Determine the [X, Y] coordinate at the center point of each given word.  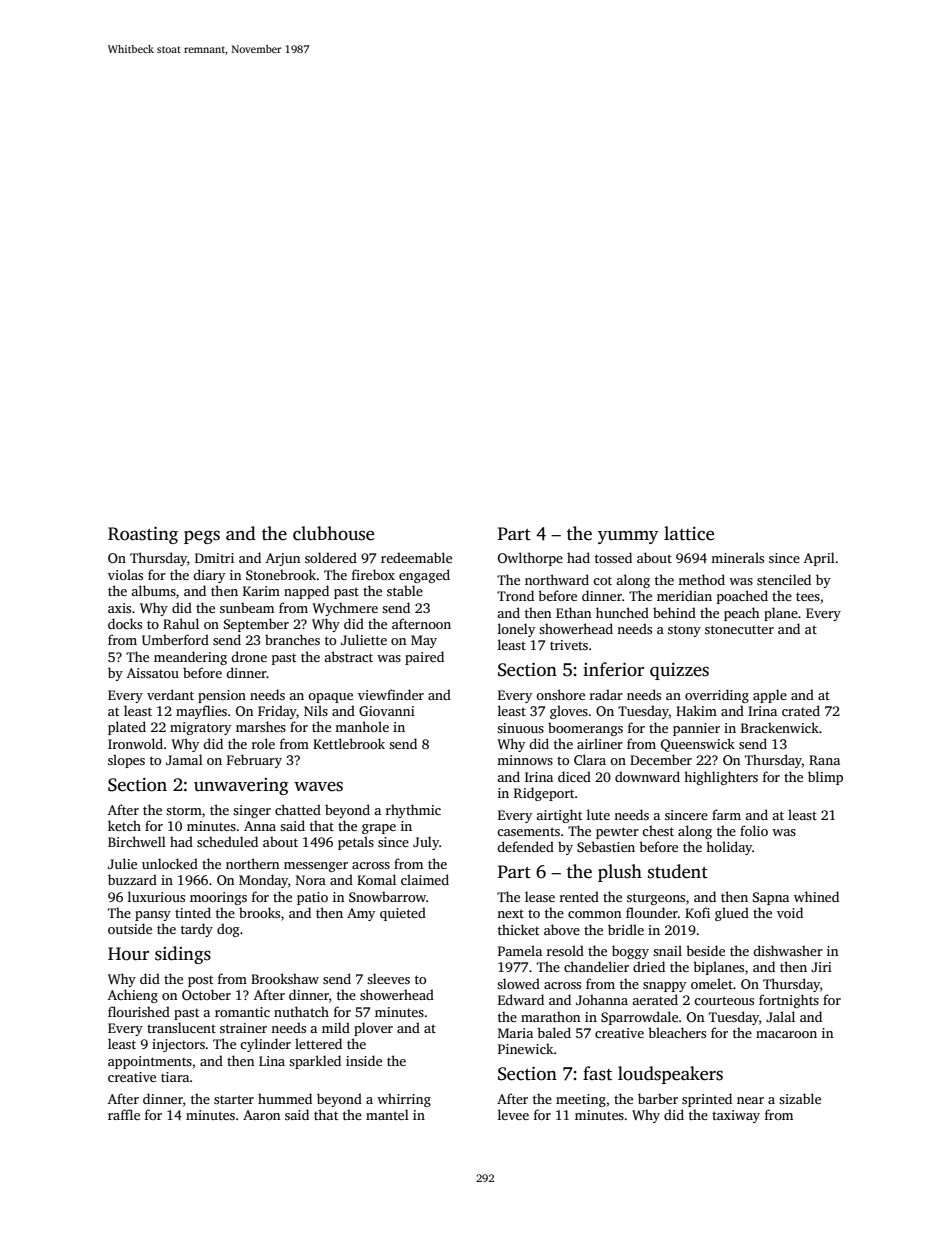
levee [513, 1114]
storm [184, 810]
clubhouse [333, 533]
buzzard [132, 879]
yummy [628, 537]
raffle [124, 1114]
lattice [689, 533]
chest [658, 830]
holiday [729, 848]
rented [579, 896]
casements [528, 831]
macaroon [786, 1034]
